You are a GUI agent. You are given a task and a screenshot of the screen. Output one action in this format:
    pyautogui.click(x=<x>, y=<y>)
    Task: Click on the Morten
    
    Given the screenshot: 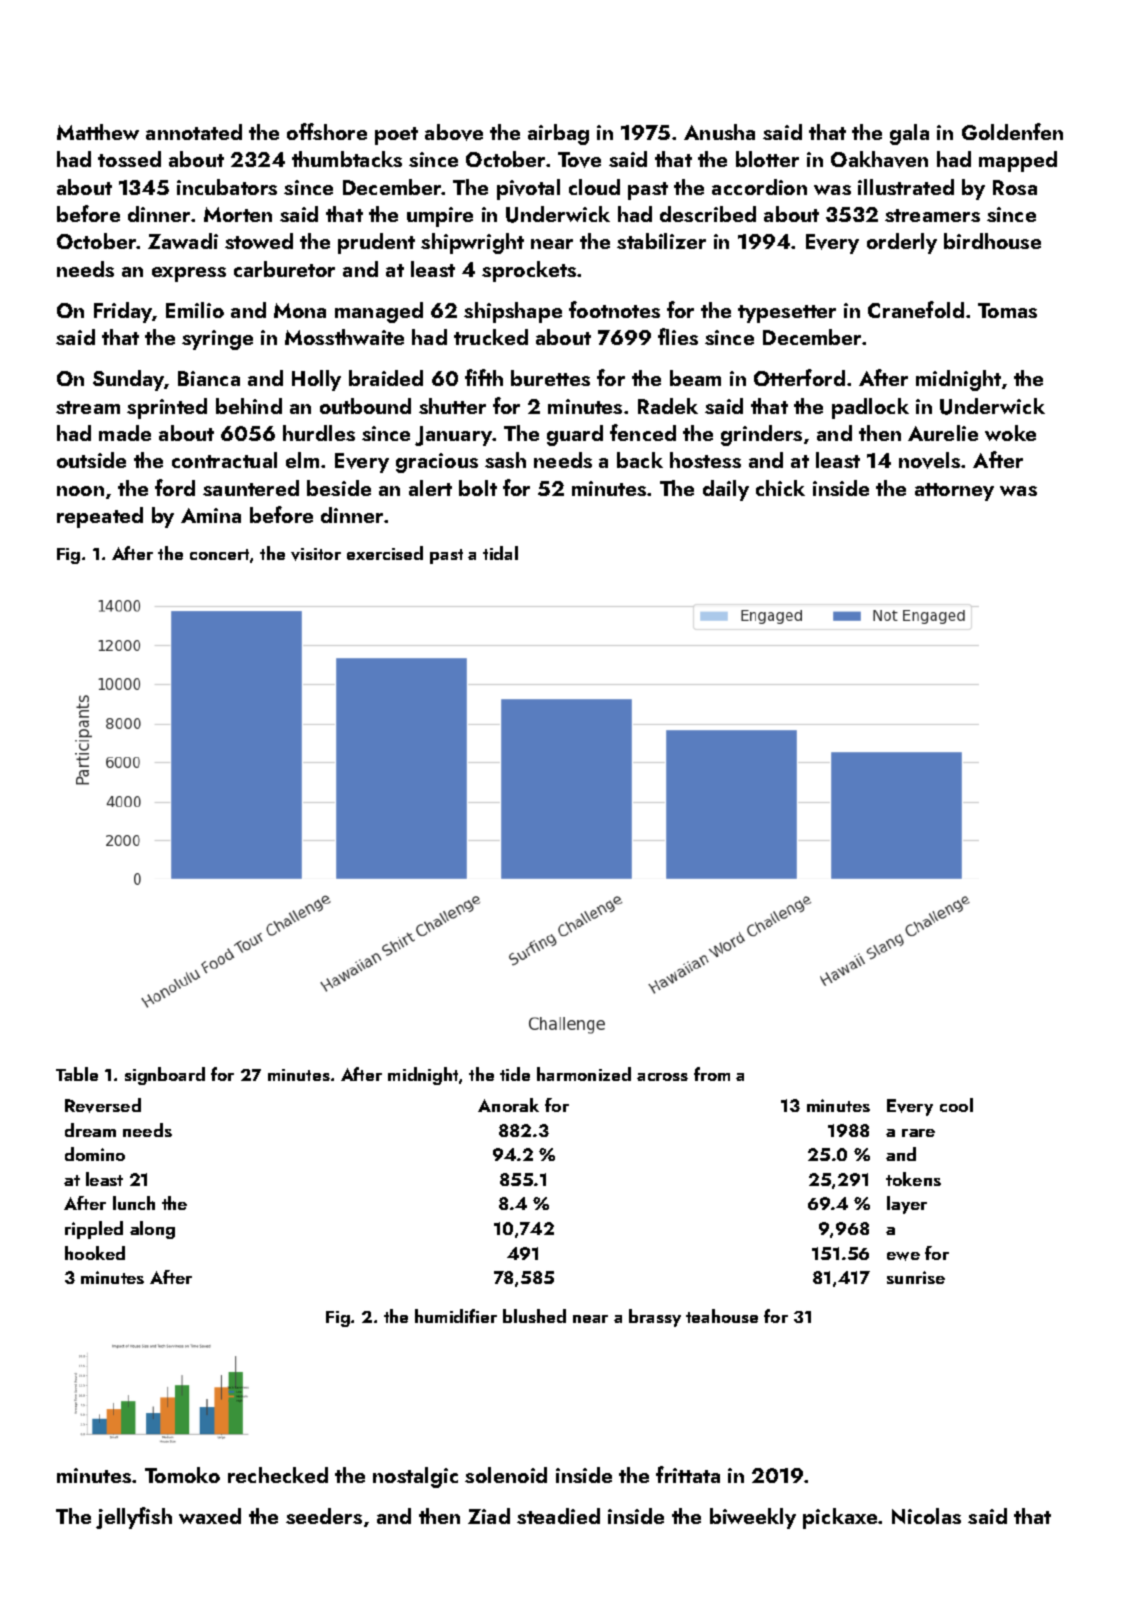 What is the action you would take?
    pyautogui.click(x=238, y=214)
